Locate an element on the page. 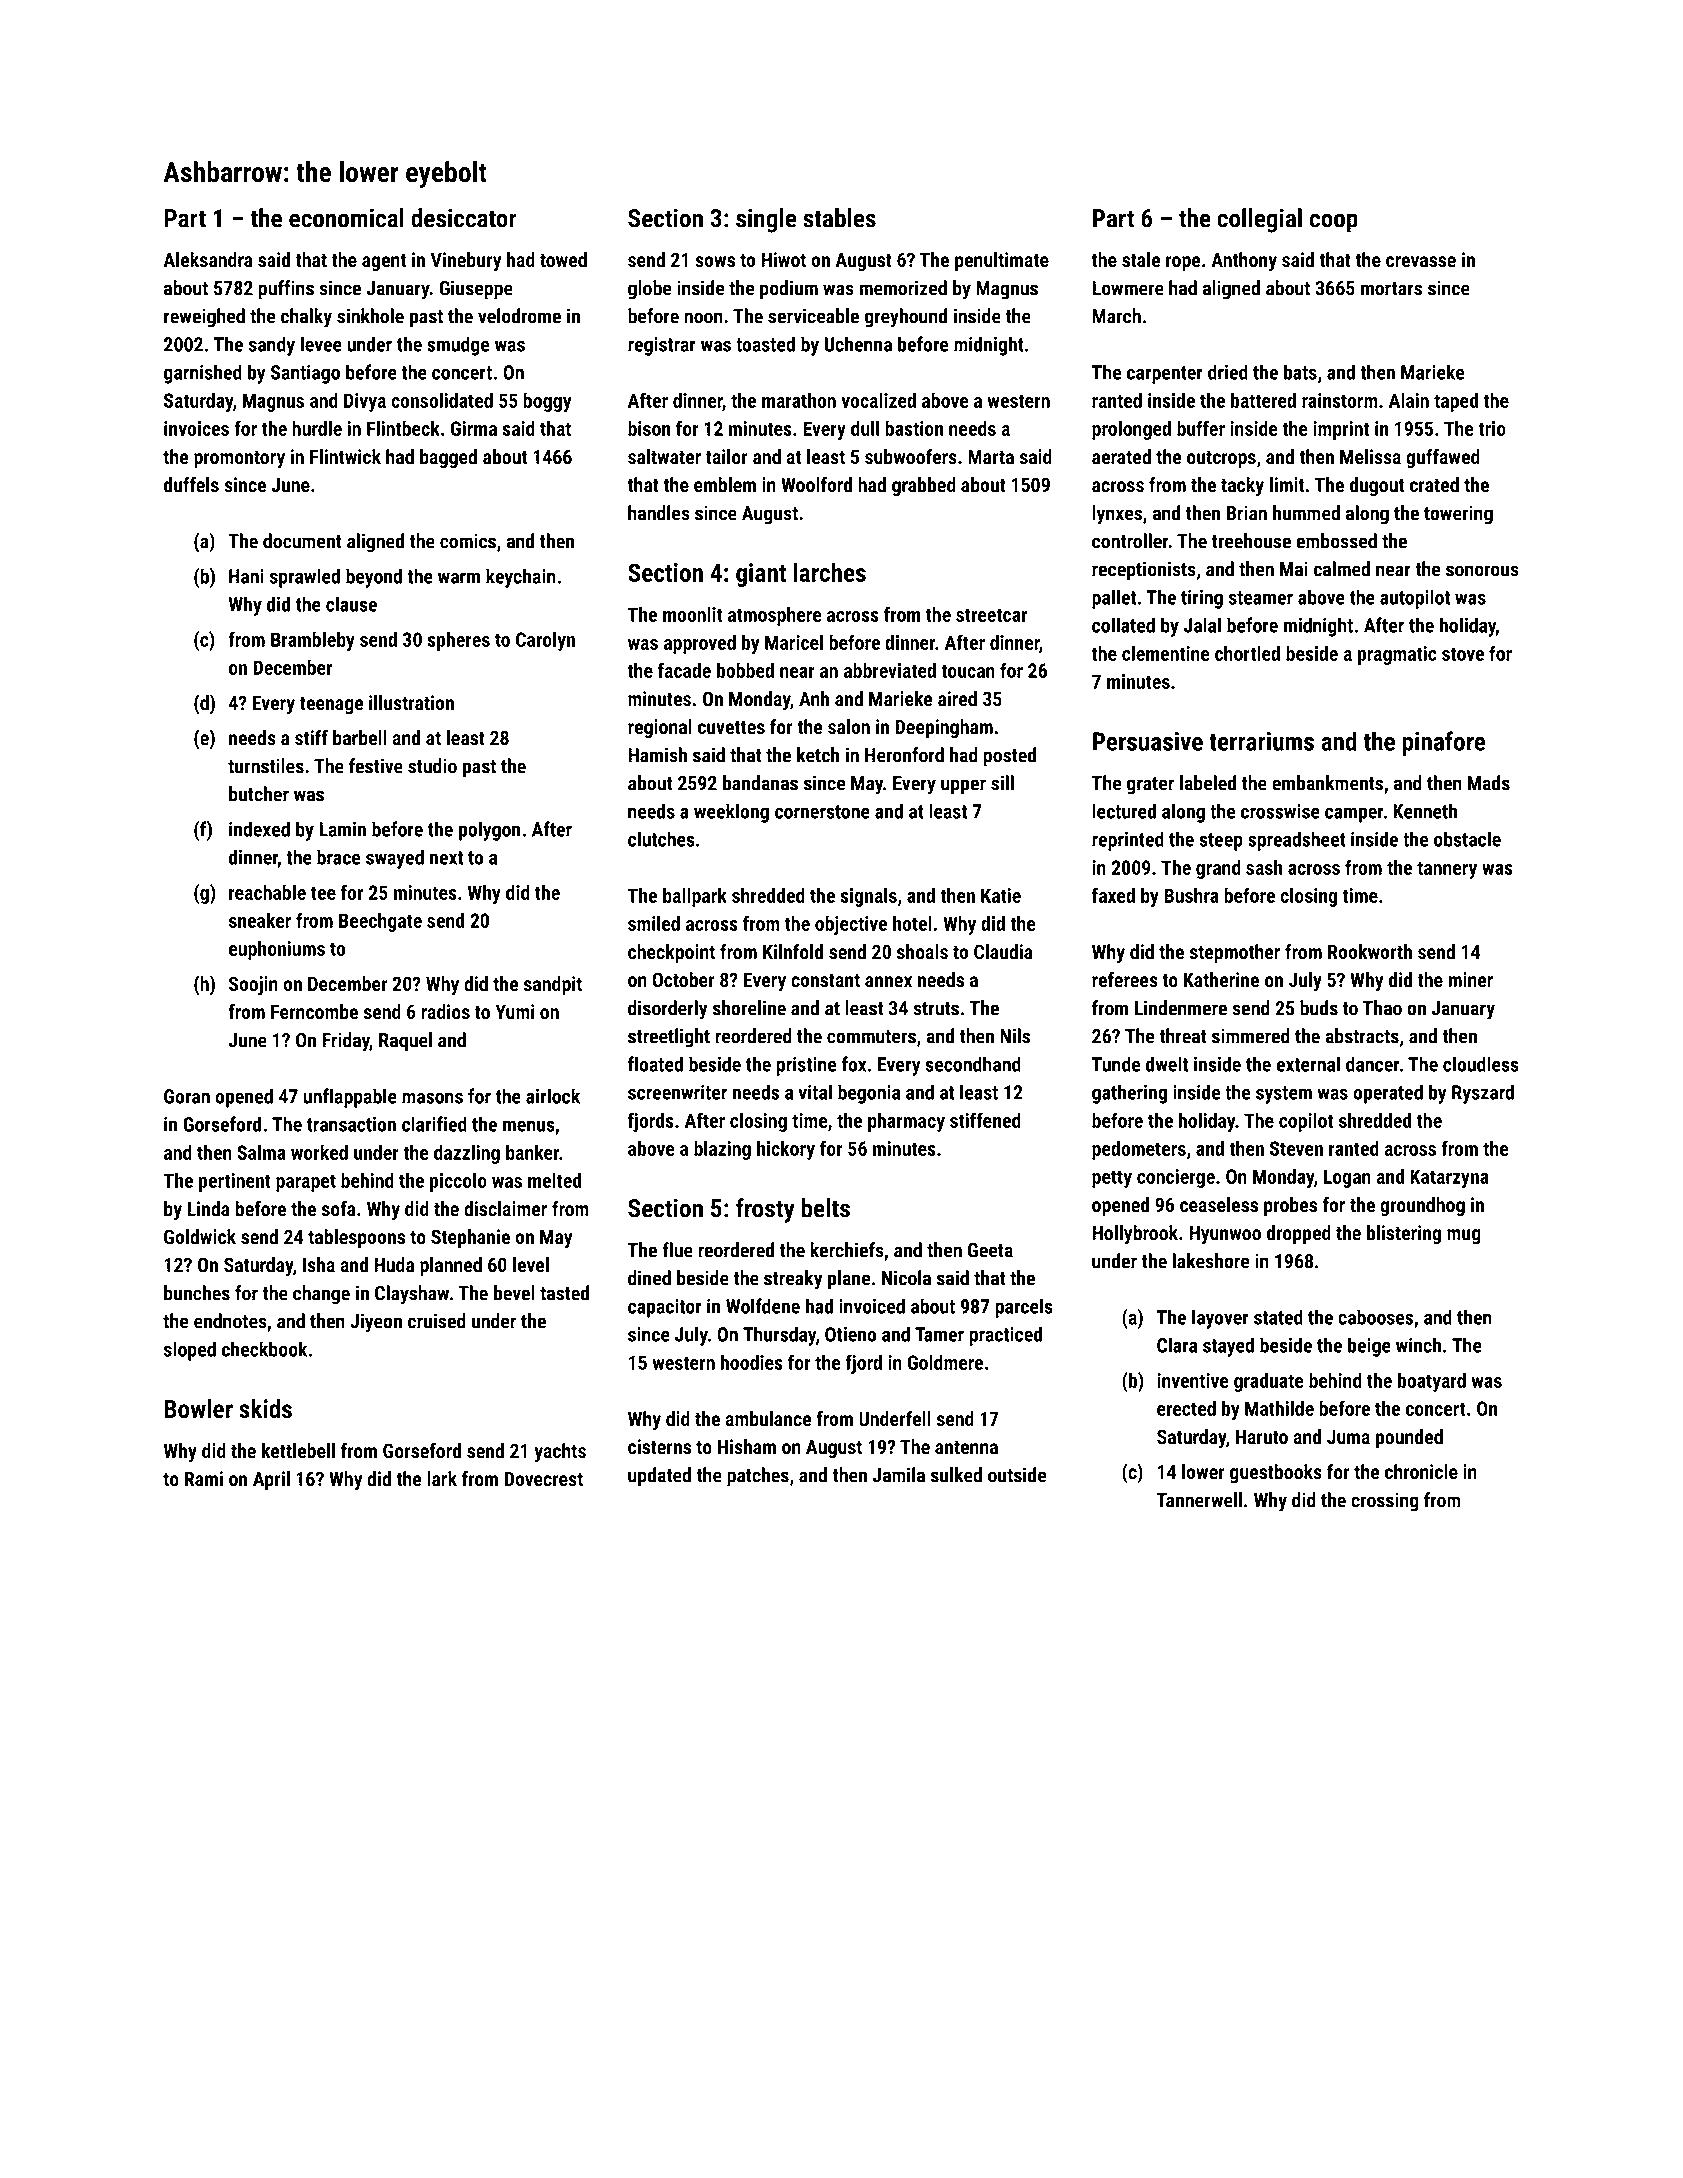 Image resolution: width=1683 pixels, height=2178 pixels. patches is located at coordinates (758, 1477).
